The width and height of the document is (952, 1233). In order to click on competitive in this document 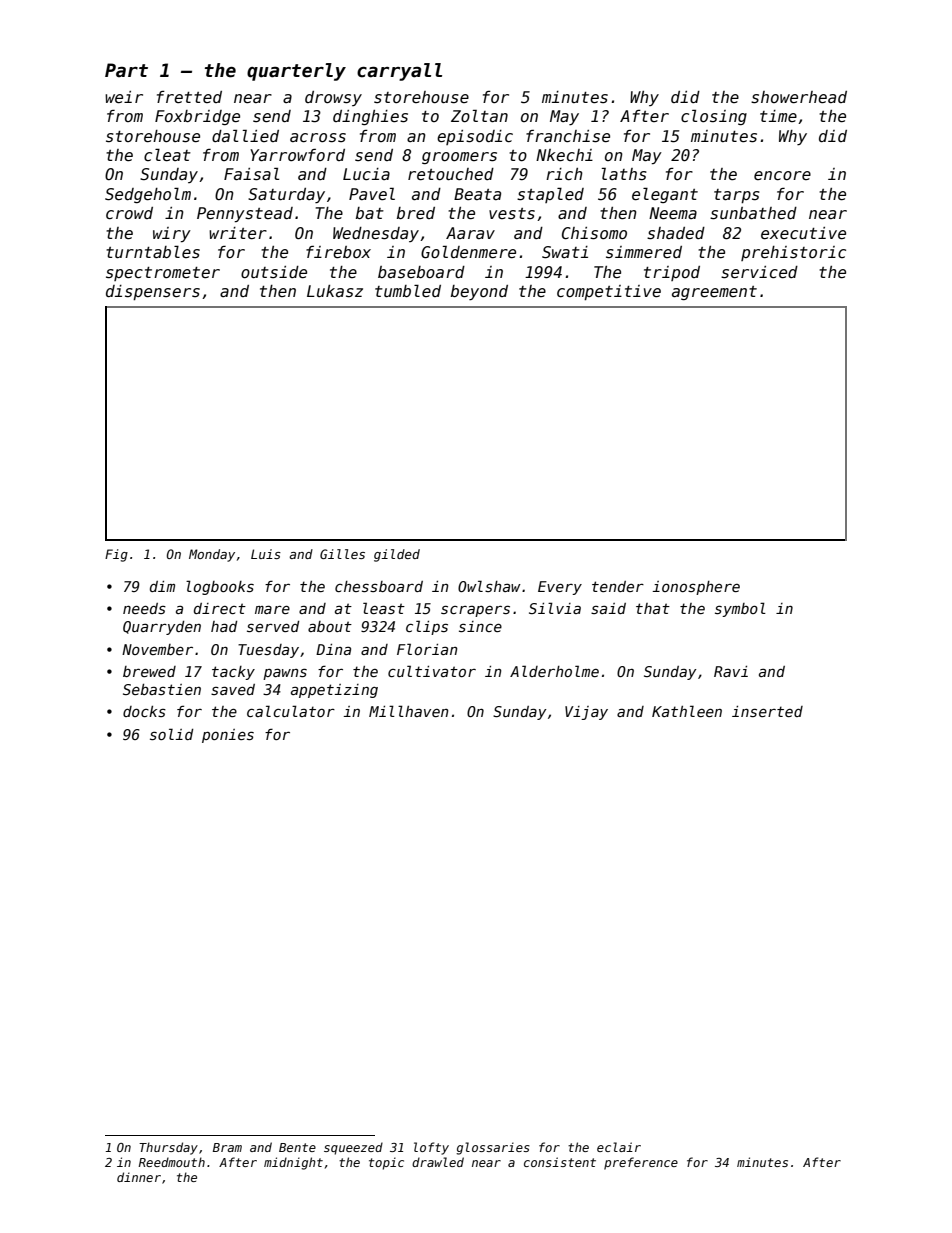, I will do `click(609, 292)`.
